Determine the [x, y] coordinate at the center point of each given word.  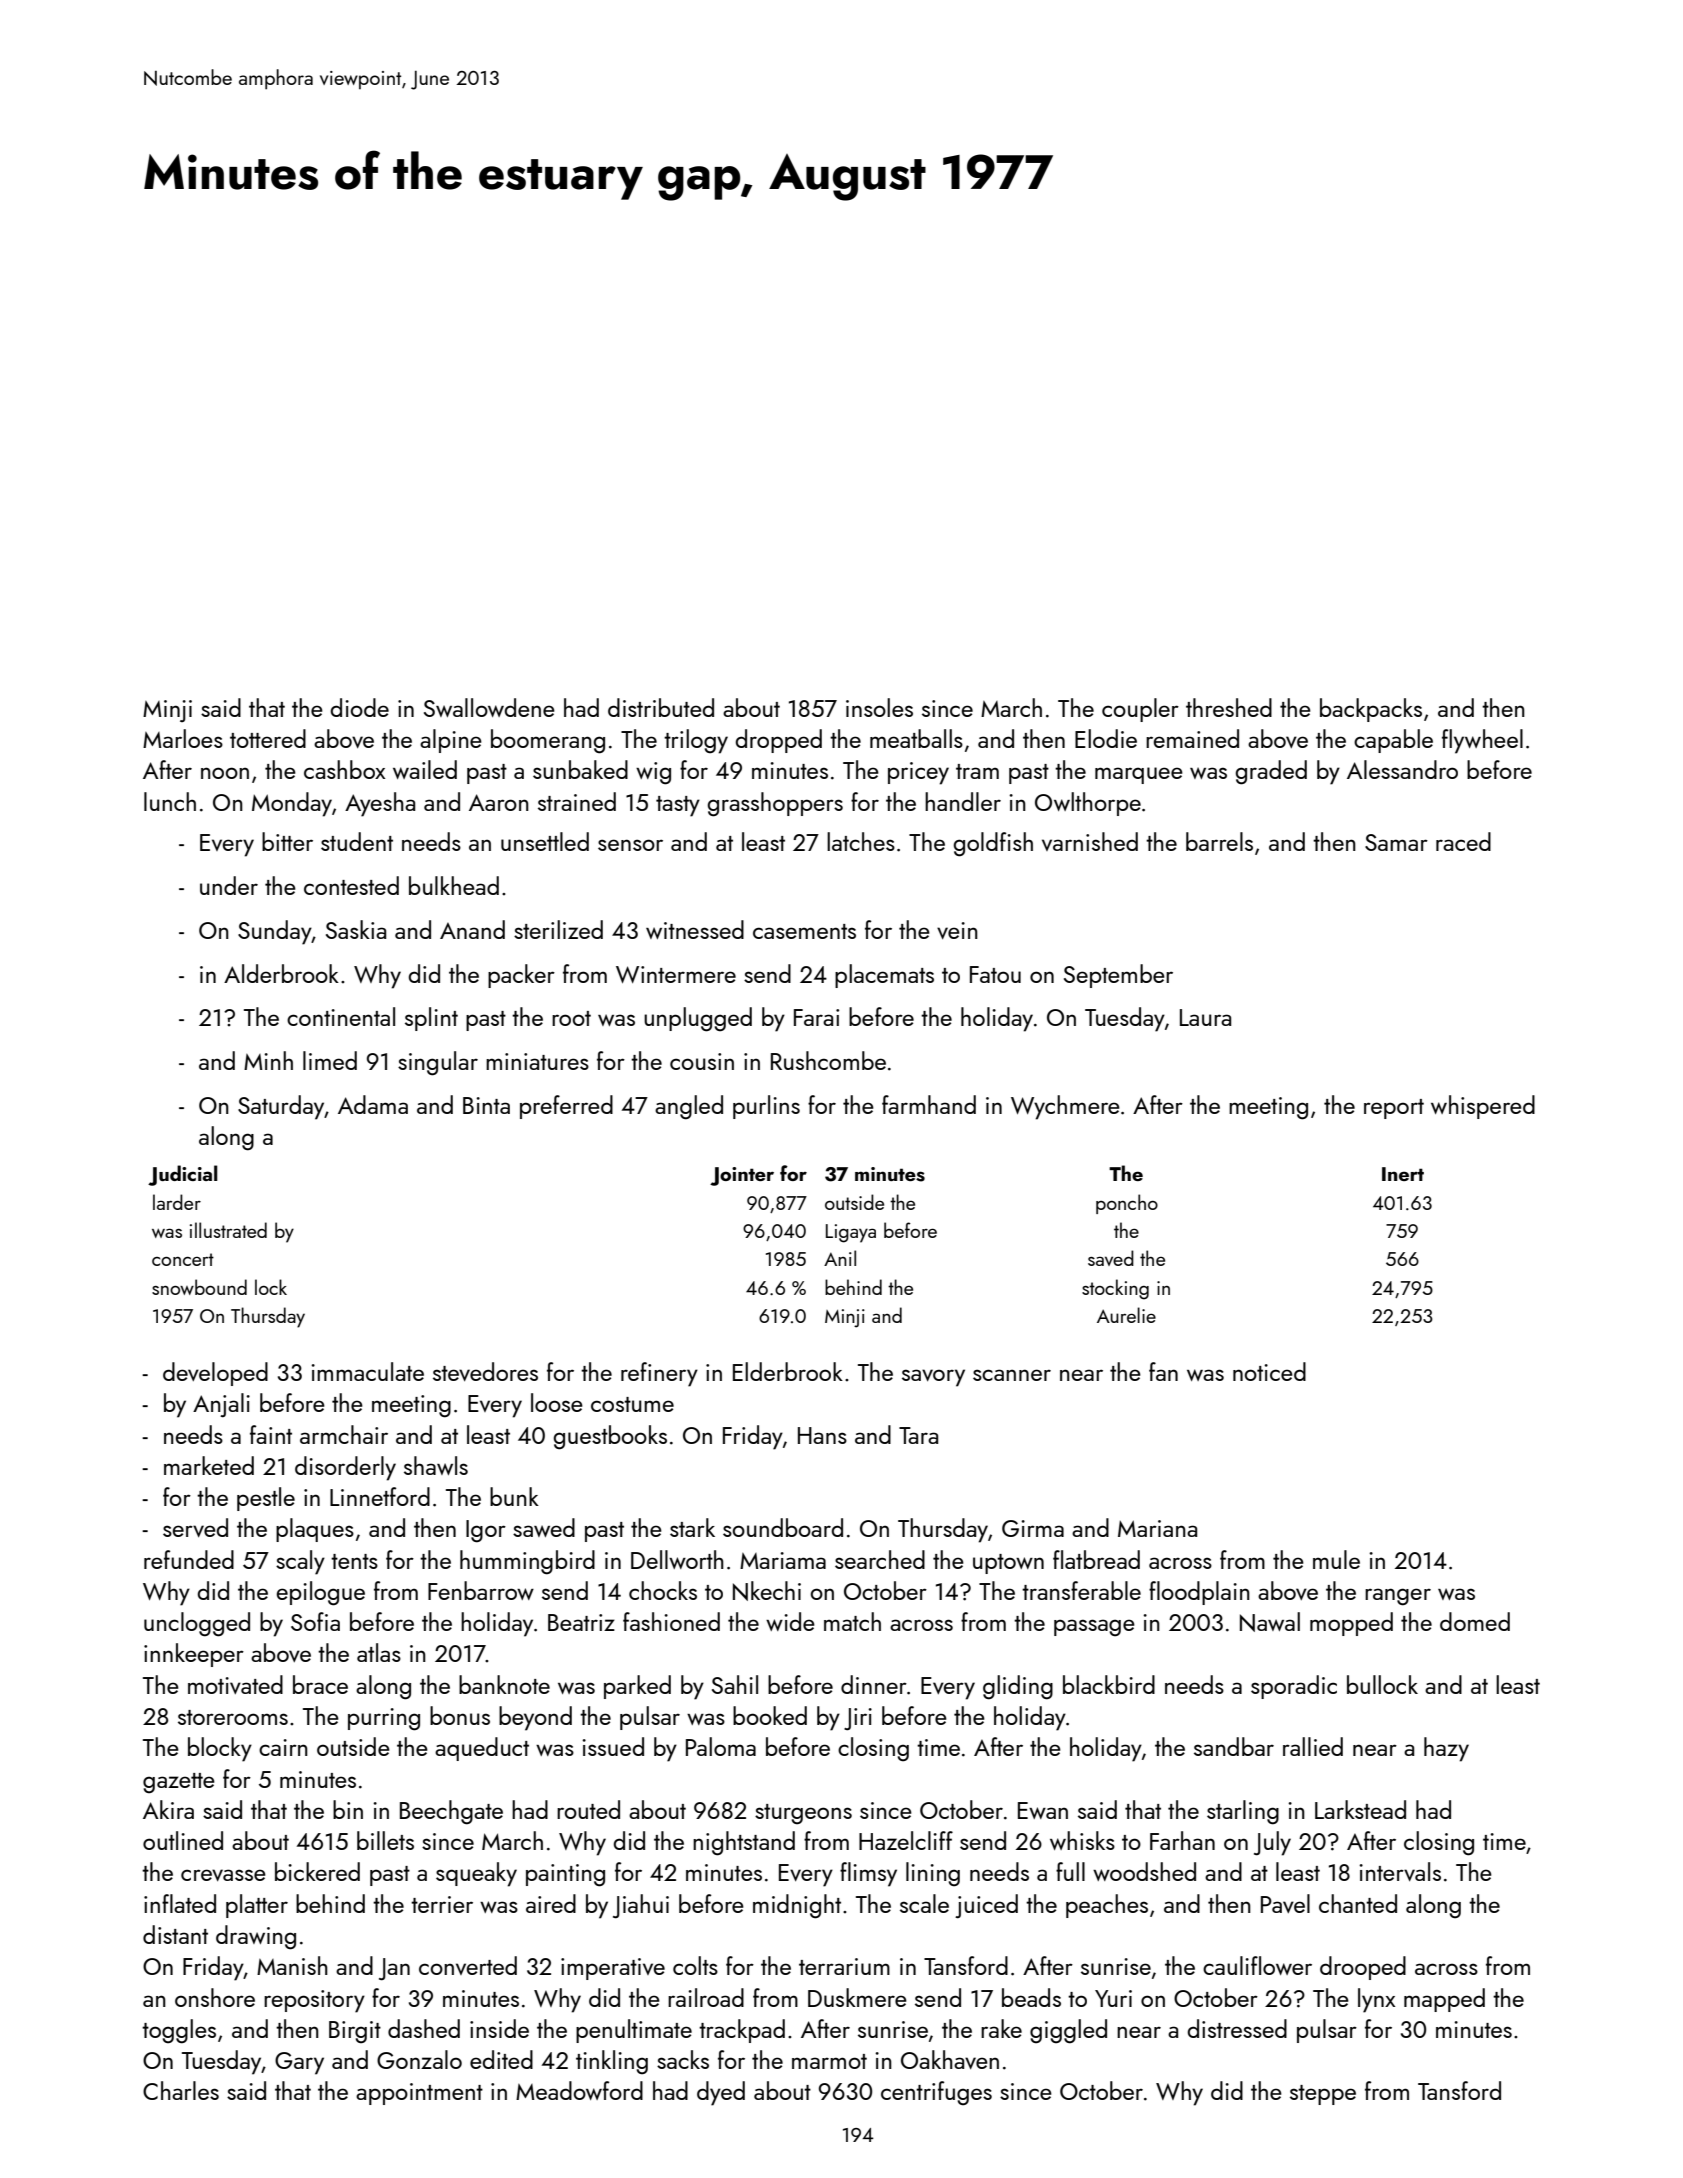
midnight [797, 1906]
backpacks [1371, 710]
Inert [1403, 1174]
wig [653, 773]
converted [468, 1965]
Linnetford [380, 1496]
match [852, 1621]
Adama [373, 1104]
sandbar [1234, 1746]
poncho [1127, 1204]
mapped [1444, 2000]
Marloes [183, 738]
